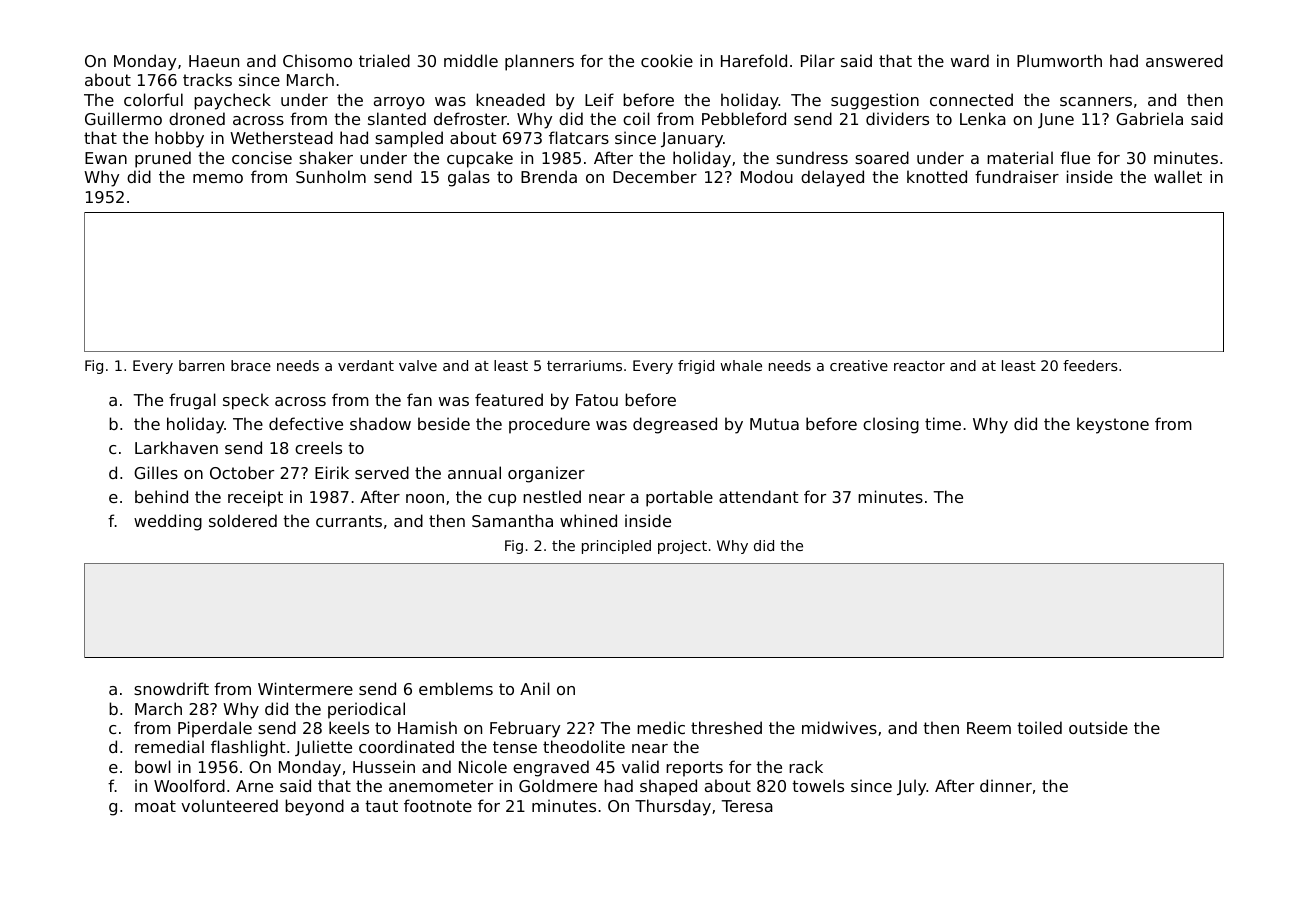 This screenshot has width=1308, height=924. I want to click on answered, so click(1184, 60).
